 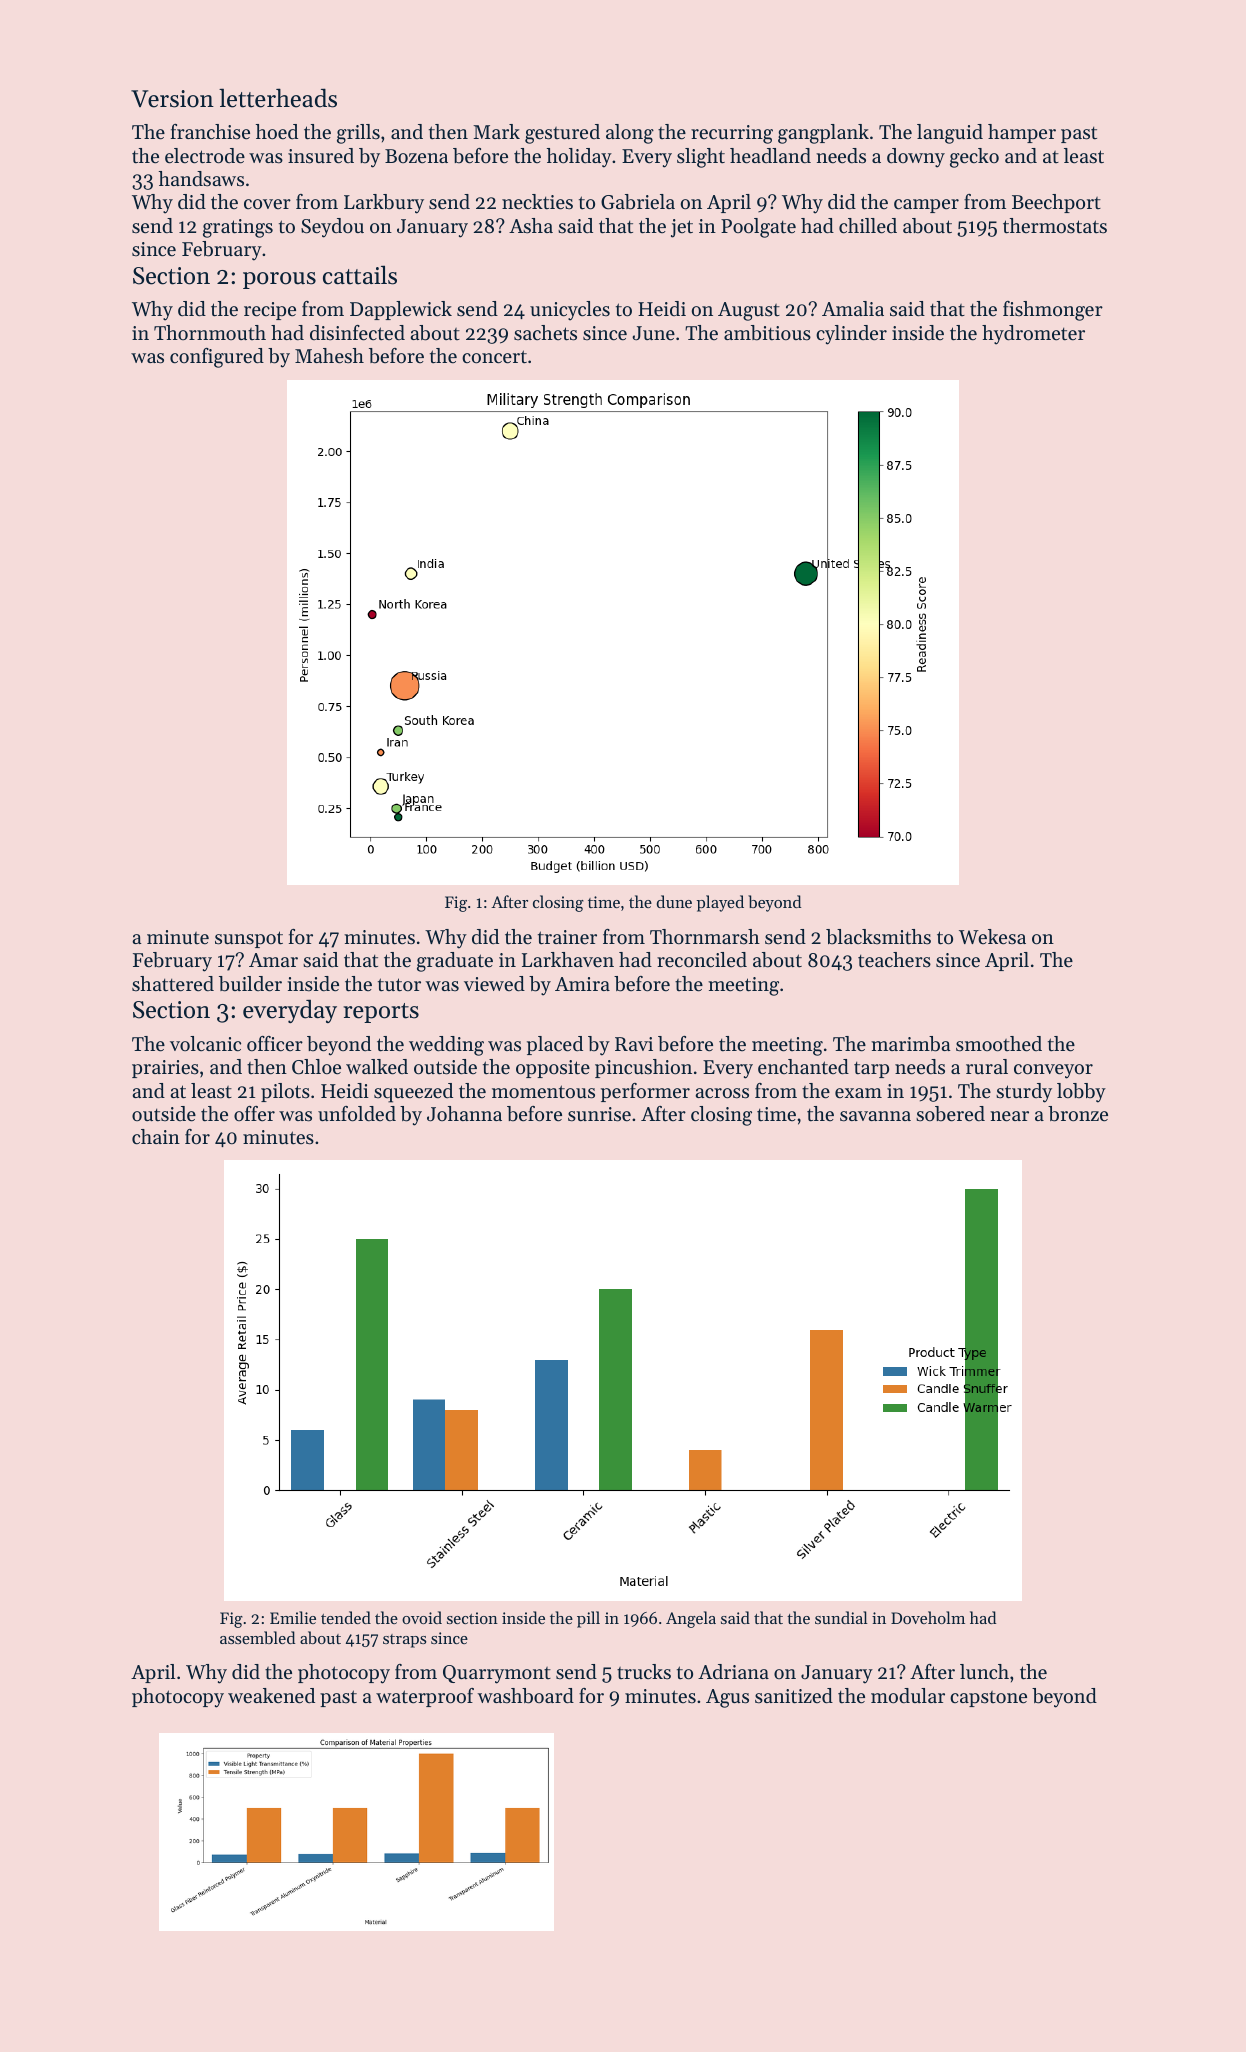 What do you see at coordinates (803, 1067) in the page?
I see `enchanted` at bounding box center [803, 1067].
